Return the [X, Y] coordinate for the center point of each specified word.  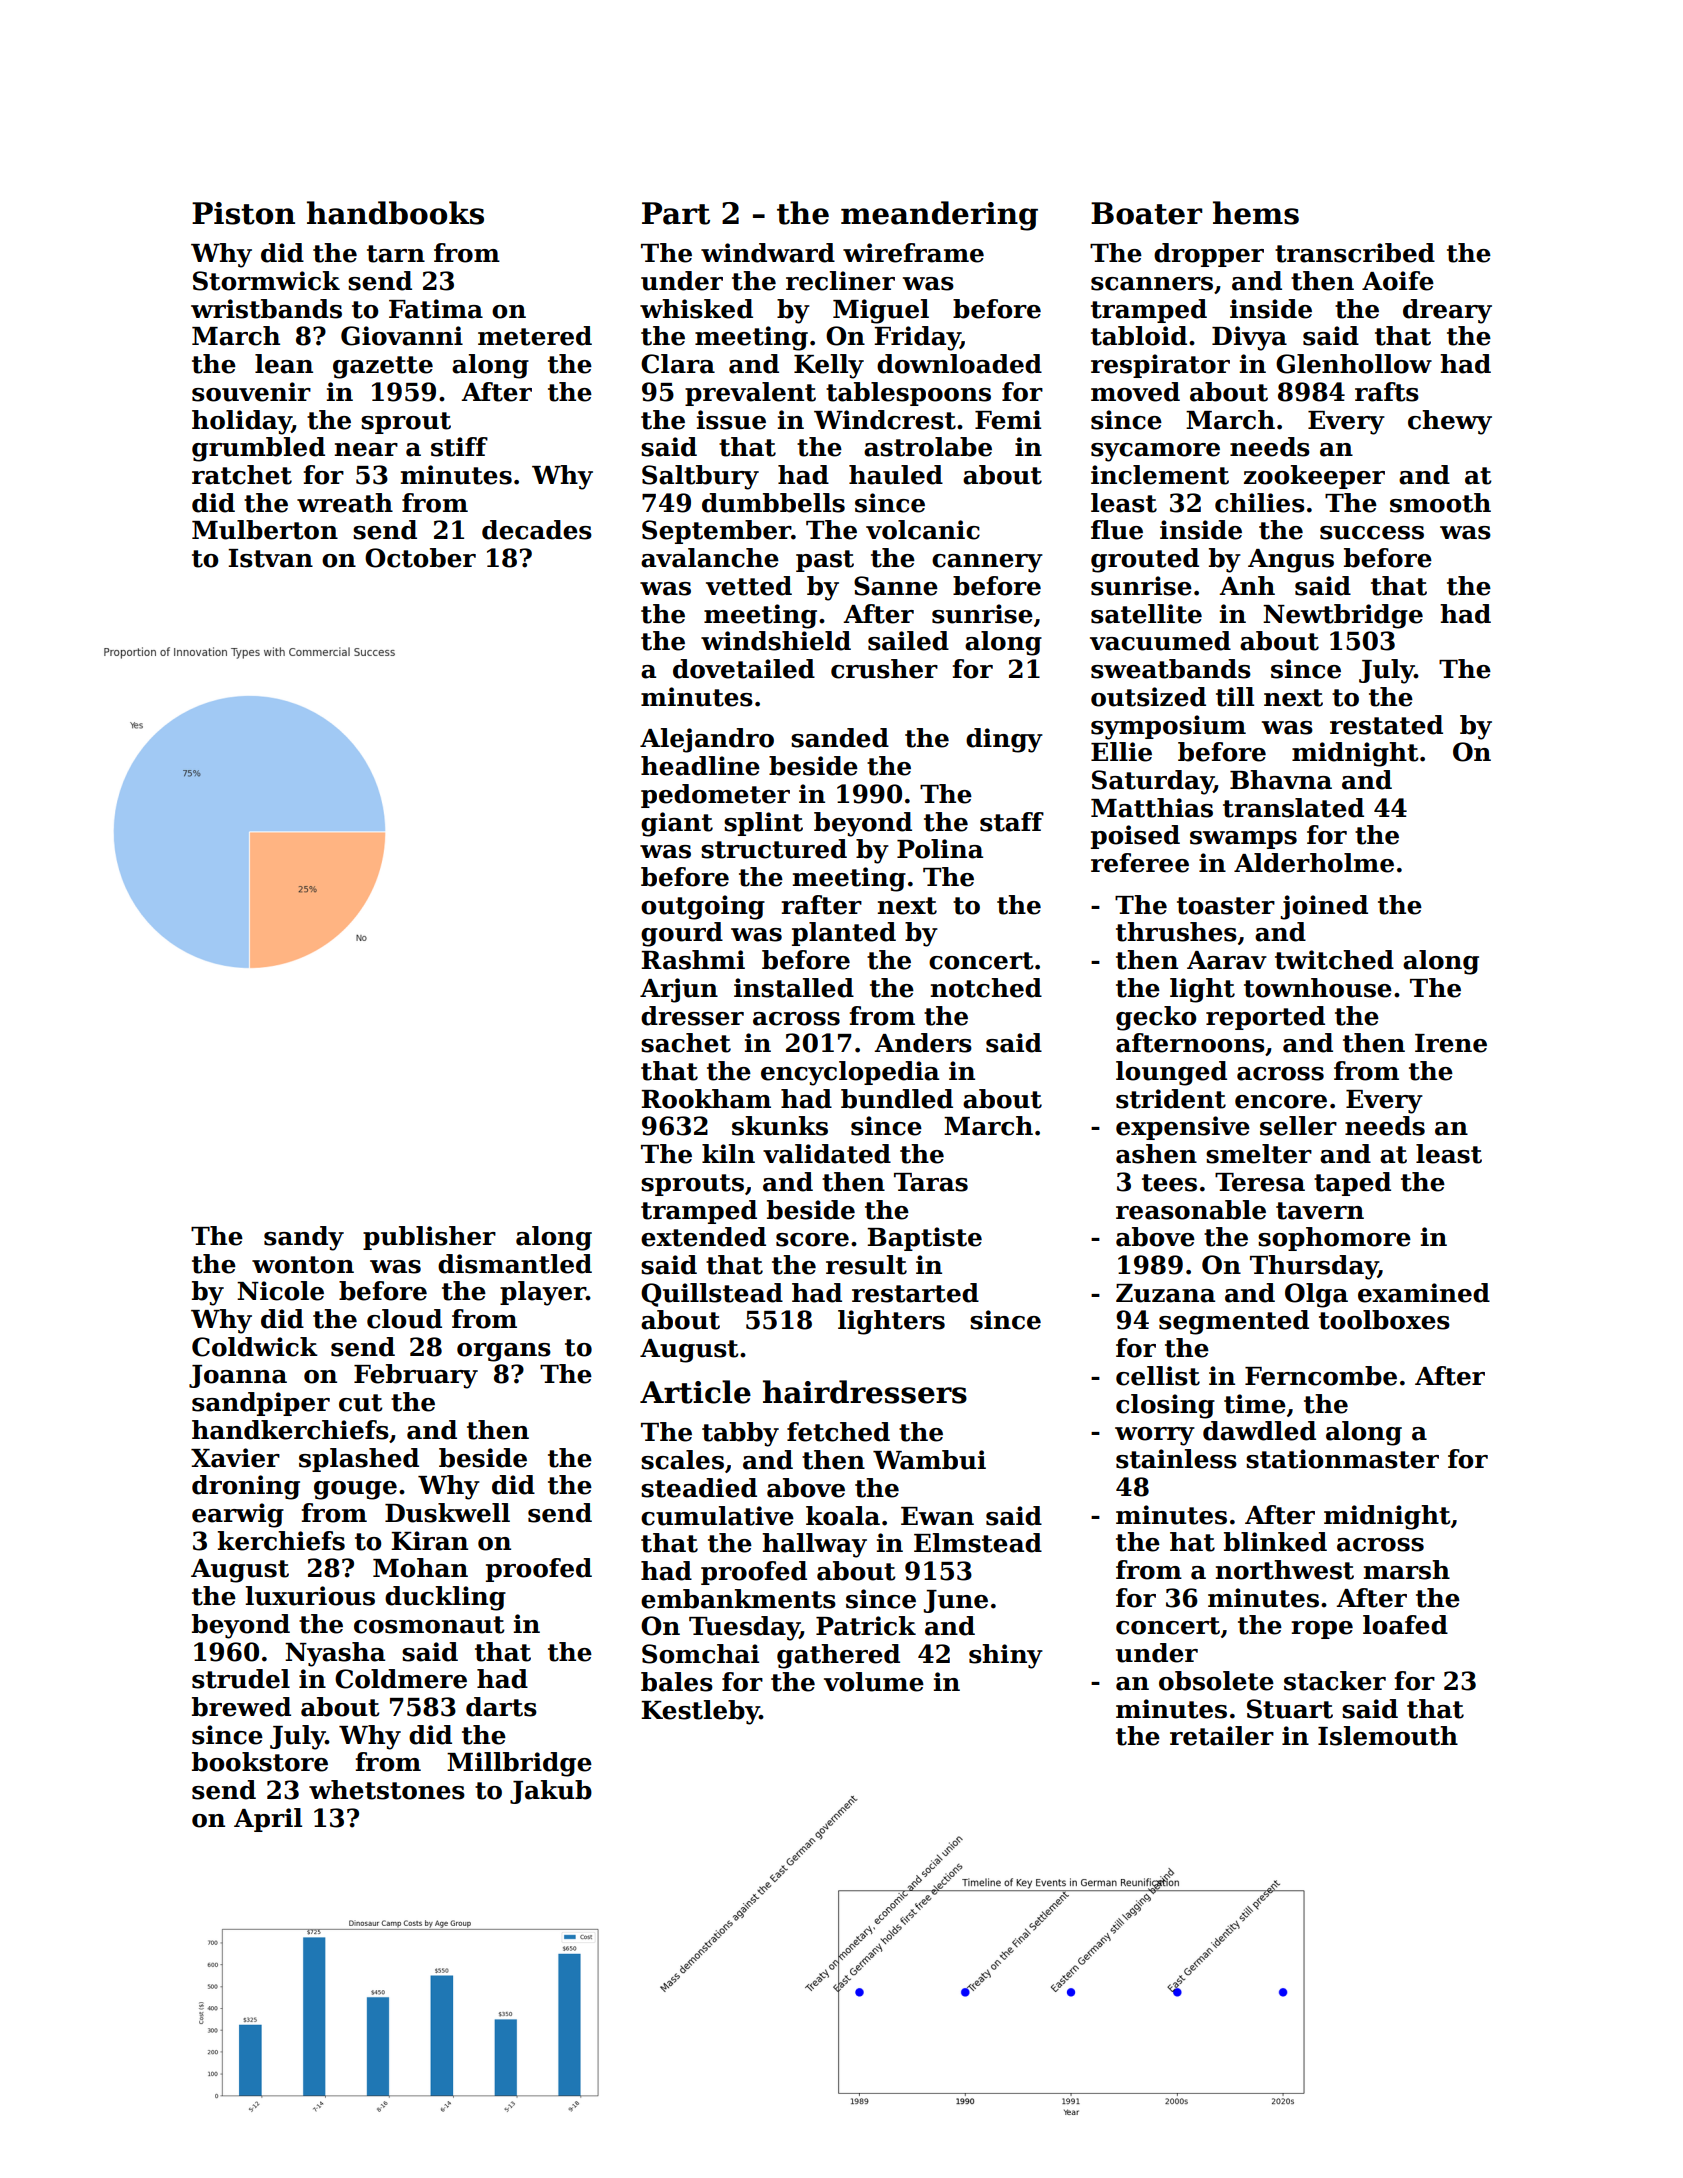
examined [1424, 1293]
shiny [1006, 1656]
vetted [749, 586]
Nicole [280, 1291]
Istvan [270, 558]
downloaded [959, 364]
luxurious [310, 1596]
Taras [931, 1182]
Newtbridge [1343, 616]
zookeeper [1314, 477]
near [366, 450]
